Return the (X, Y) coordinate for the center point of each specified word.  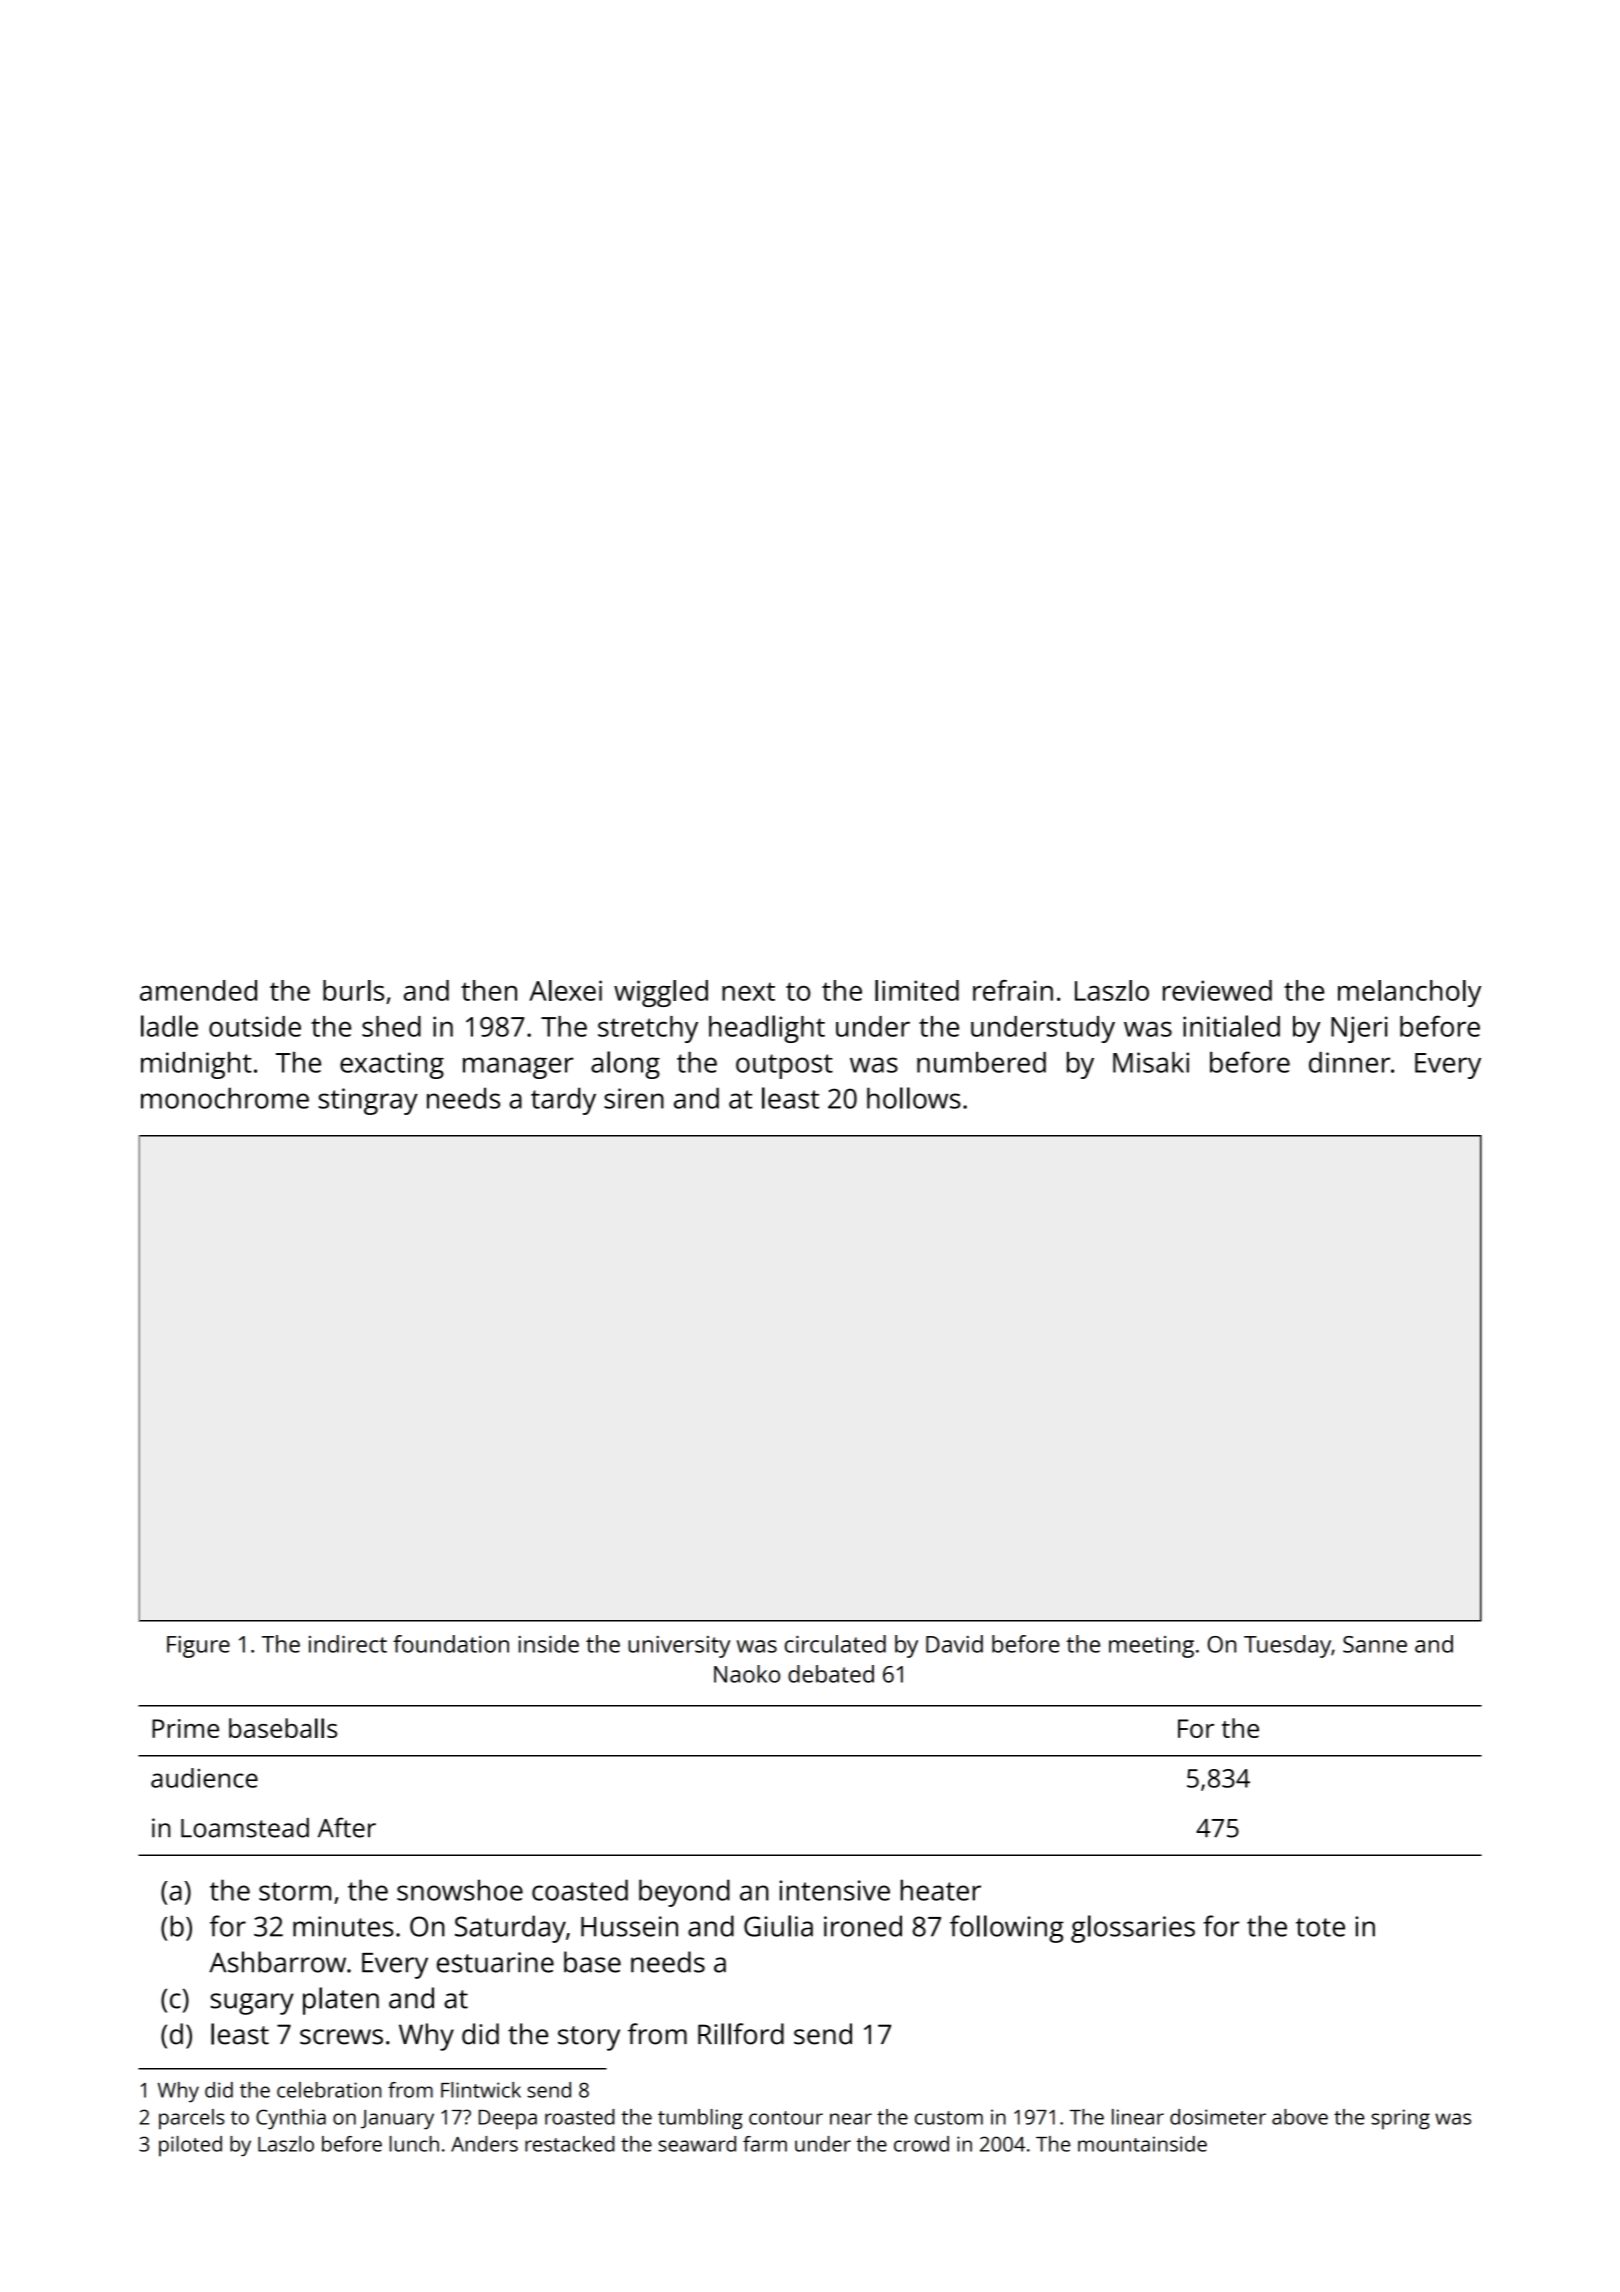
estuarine (495, 1962)
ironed (863, 1926)
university (679, 1647)
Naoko (747, 1674)
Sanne (1375, 1644)
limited (917, 990)
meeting (1151, 1647)
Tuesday (1287, 1646)
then (489, 990)
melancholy (1409, 993)
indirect (348, 1644)
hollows (914, 1098)
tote (1320, 1927)
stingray (368, 1101)
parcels (192, 2119)
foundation (451, 1644)
